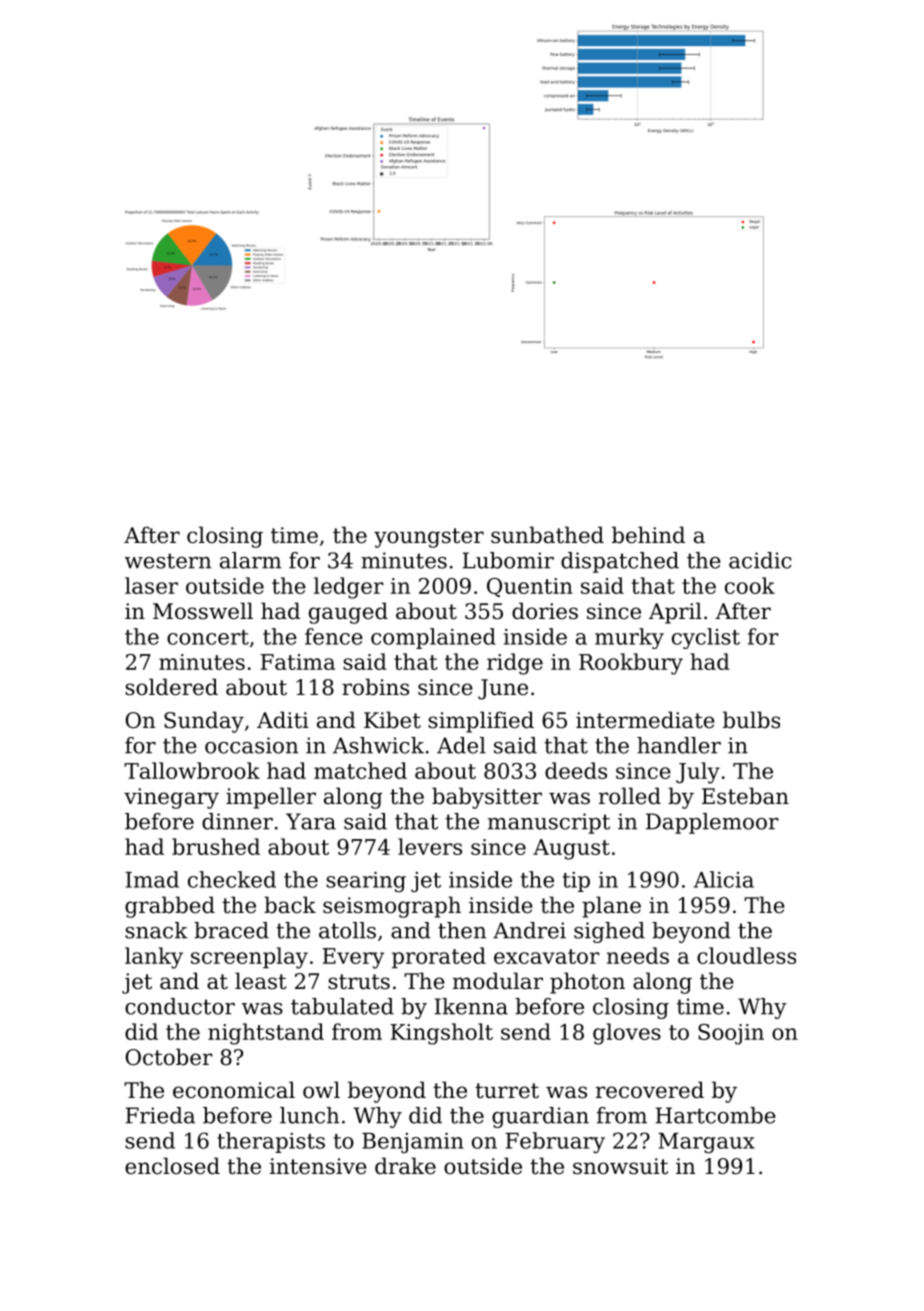  Describe the element at coordinates (429, 538) in the document. I see `youngster` at that location.
